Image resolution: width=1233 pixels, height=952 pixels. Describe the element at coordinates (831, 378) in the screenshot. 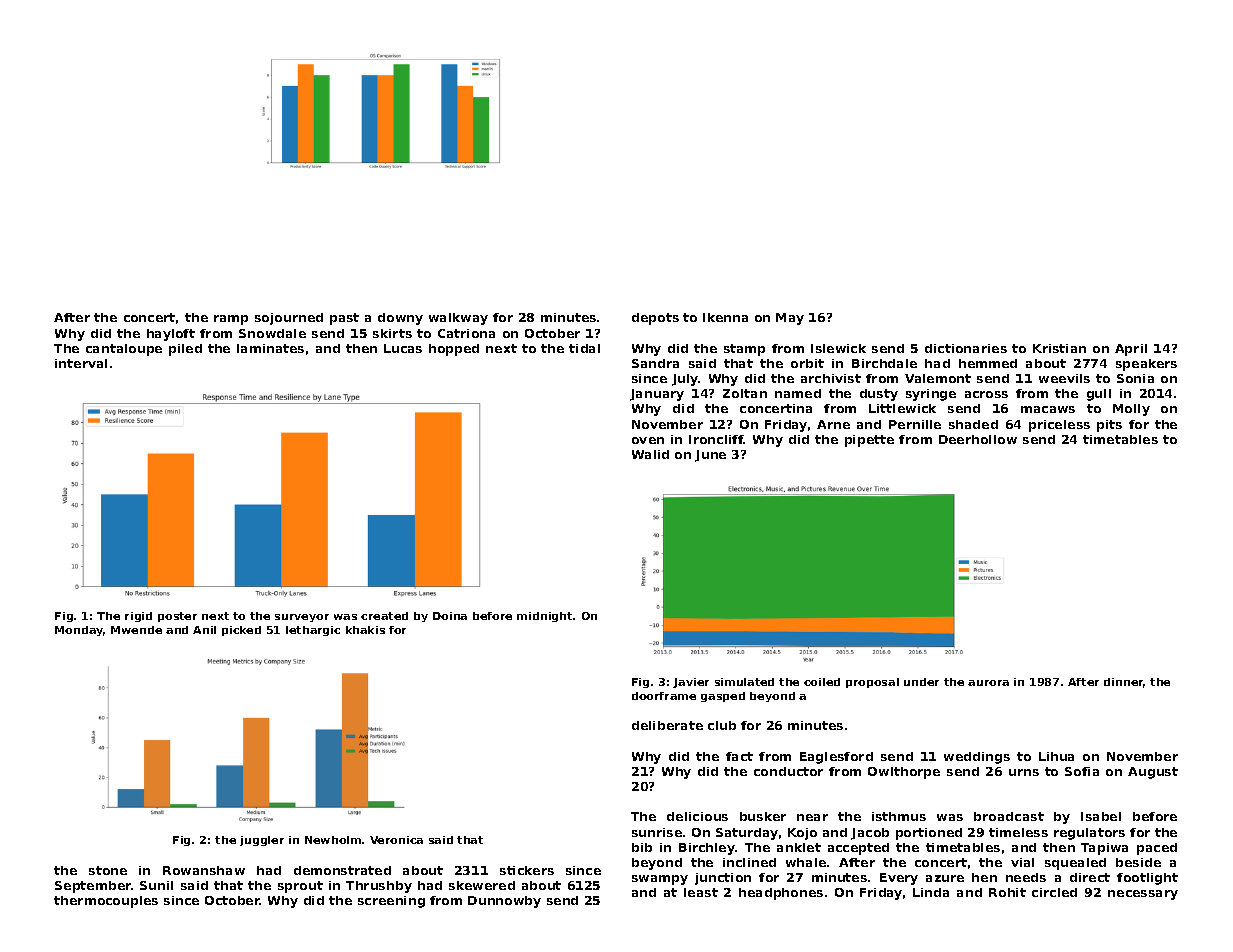

I see `archivist` at that location.
